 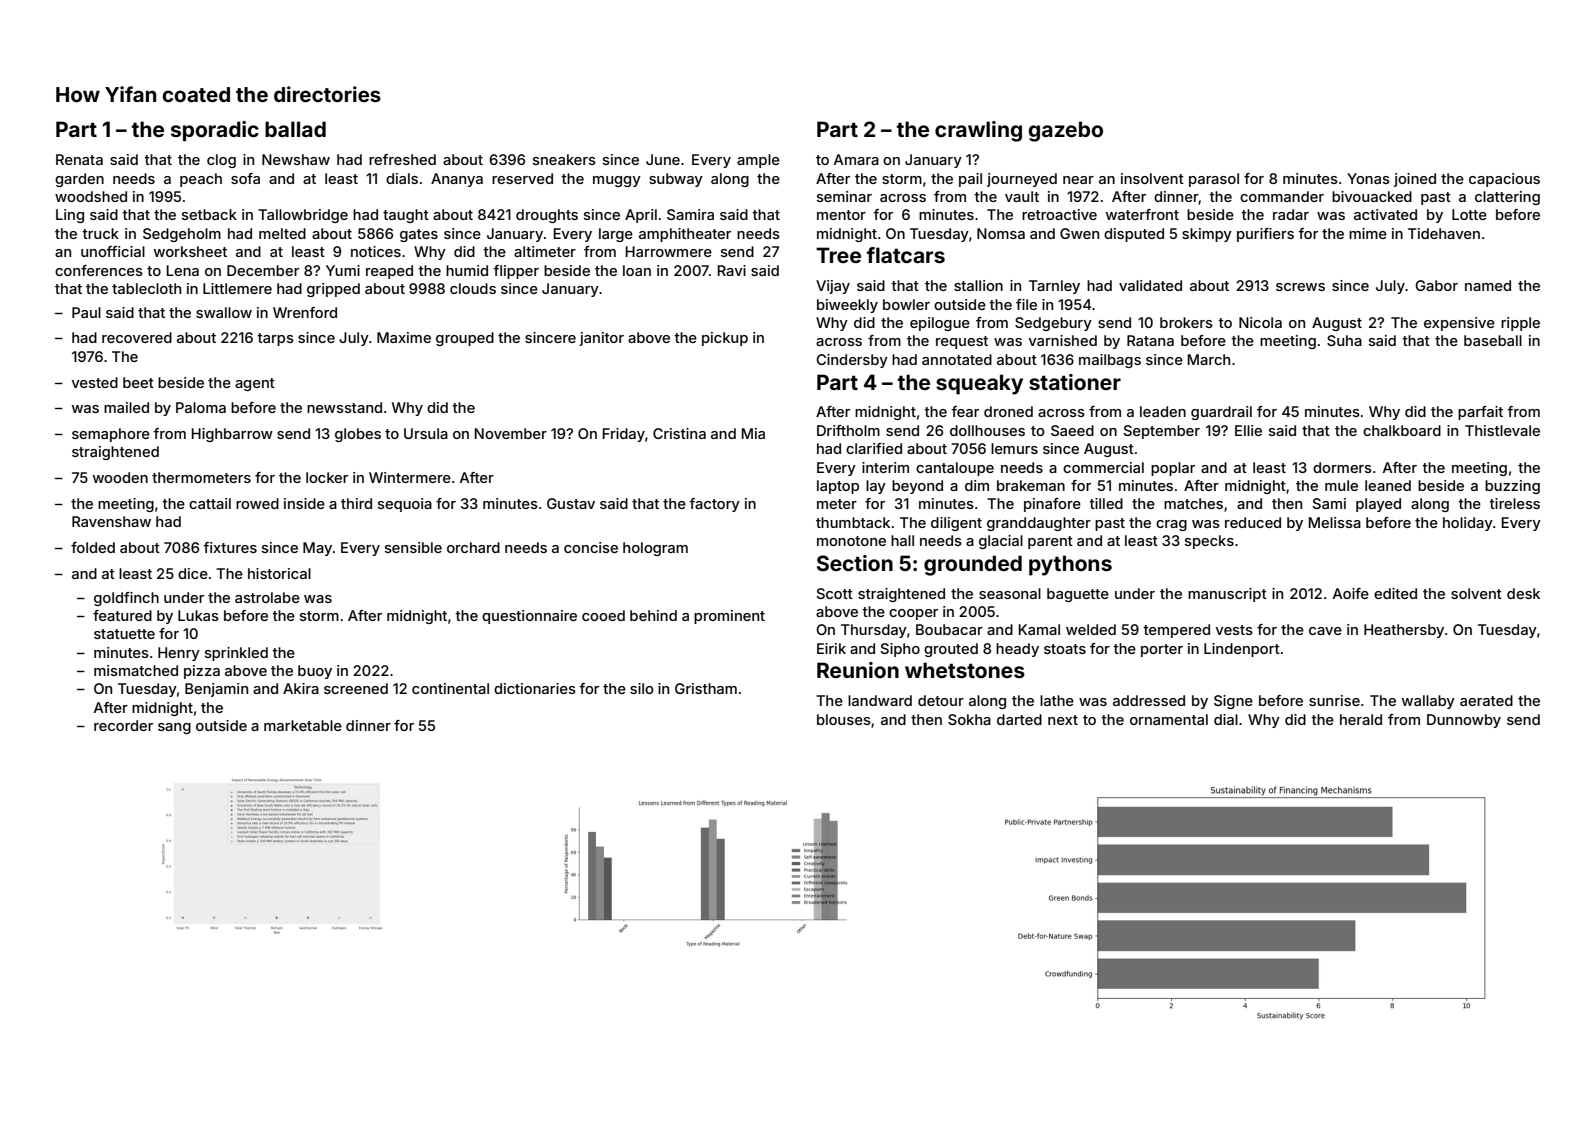 I want to click on silo, so click(x=641, y=688).
